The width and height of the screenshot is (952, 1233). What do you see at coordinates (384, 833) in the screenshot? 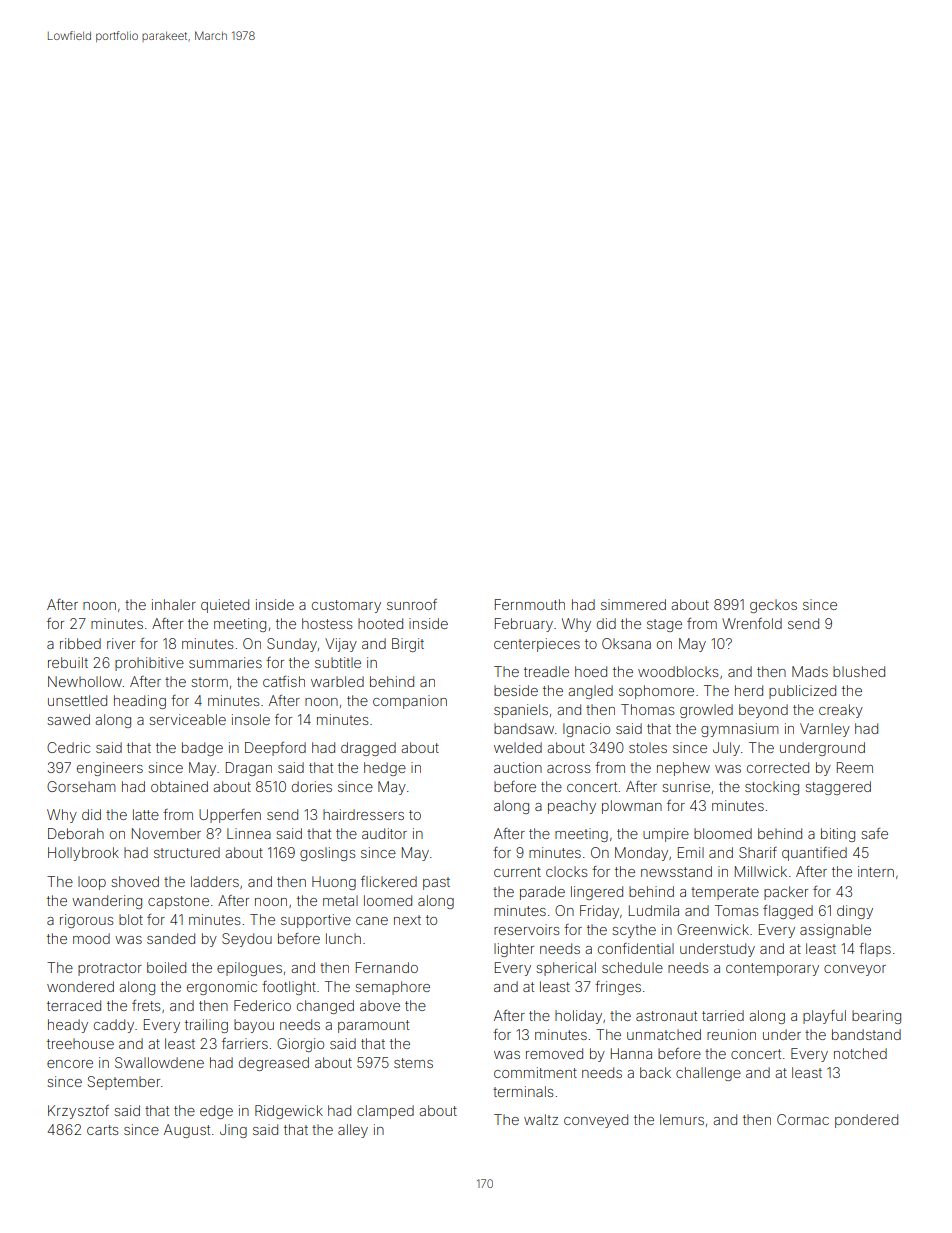
I see `auditor` at bounding box center [384, 833].
